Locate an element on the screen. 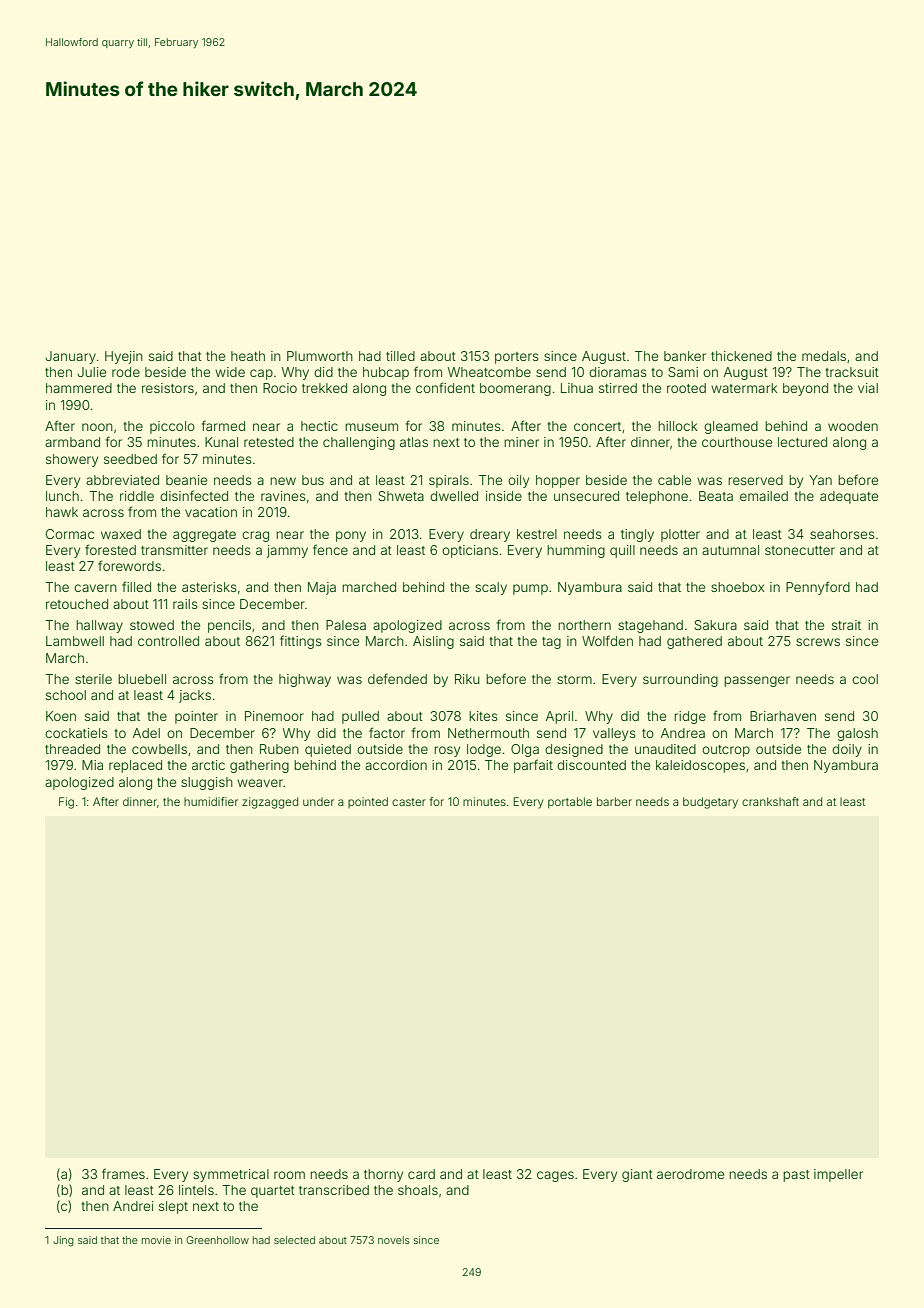 The image size is (924, 1308). Riku is located at coordinates (467, 679).
